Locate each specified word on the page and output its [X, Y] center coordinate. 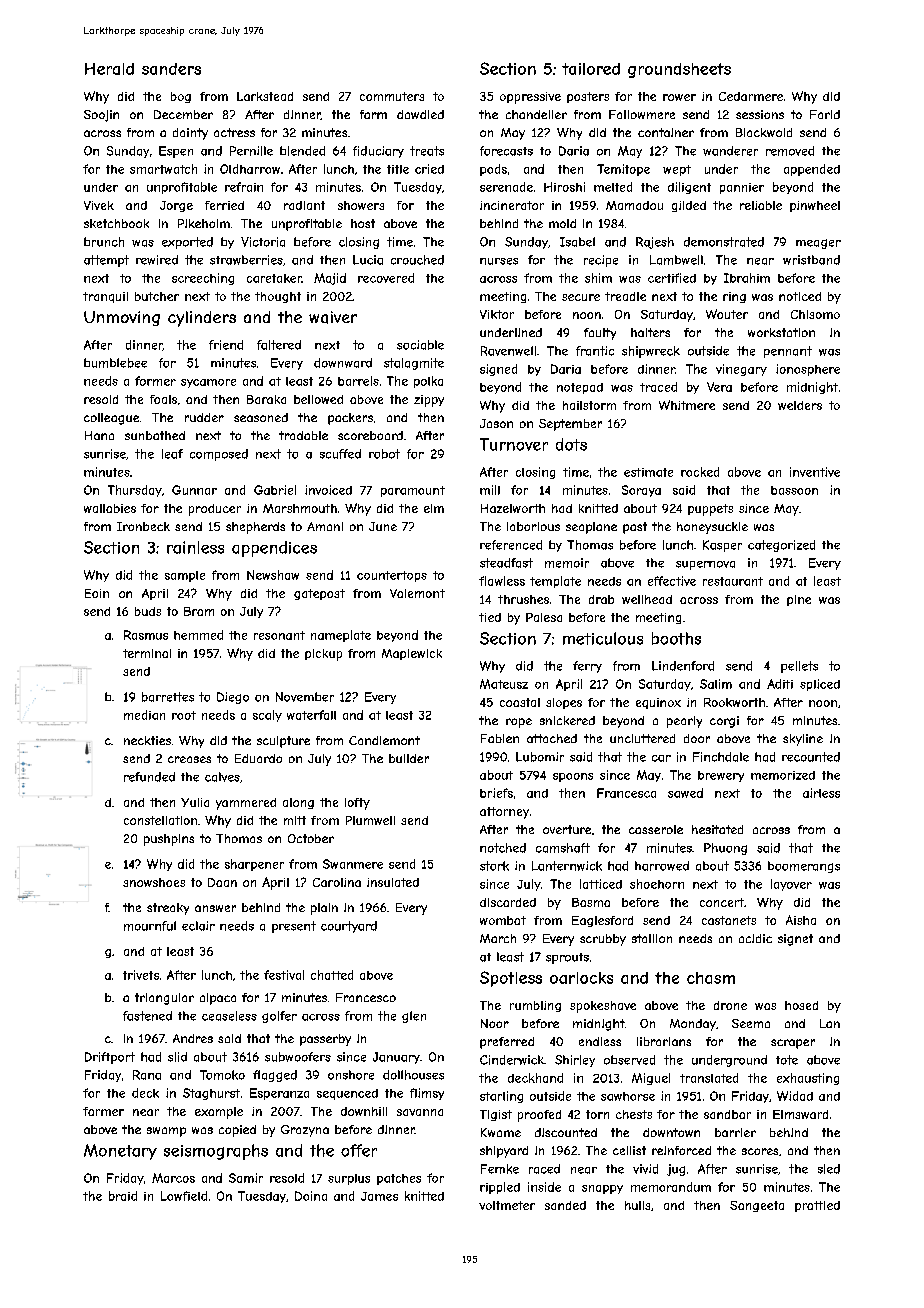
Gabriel [275, 490]
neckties [147, 740]
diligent [689, 188]
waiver [333, 317]
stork [494, 866]
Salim [716, 684]
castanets [729, 920]
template [555, 582]
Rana [147, 1075]
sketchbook [116, 223]
